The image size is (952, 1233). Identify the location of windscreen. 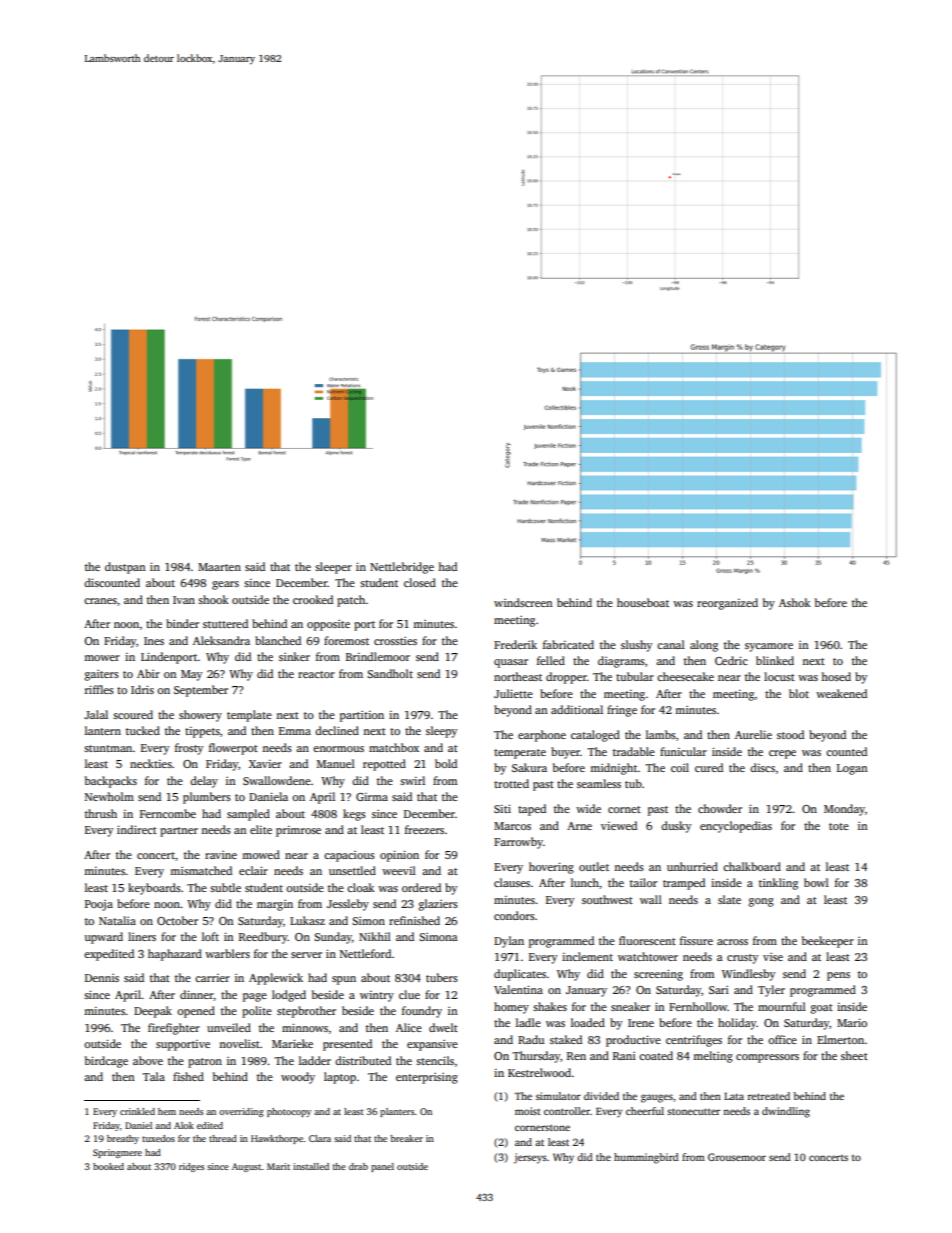
(523, 602).
